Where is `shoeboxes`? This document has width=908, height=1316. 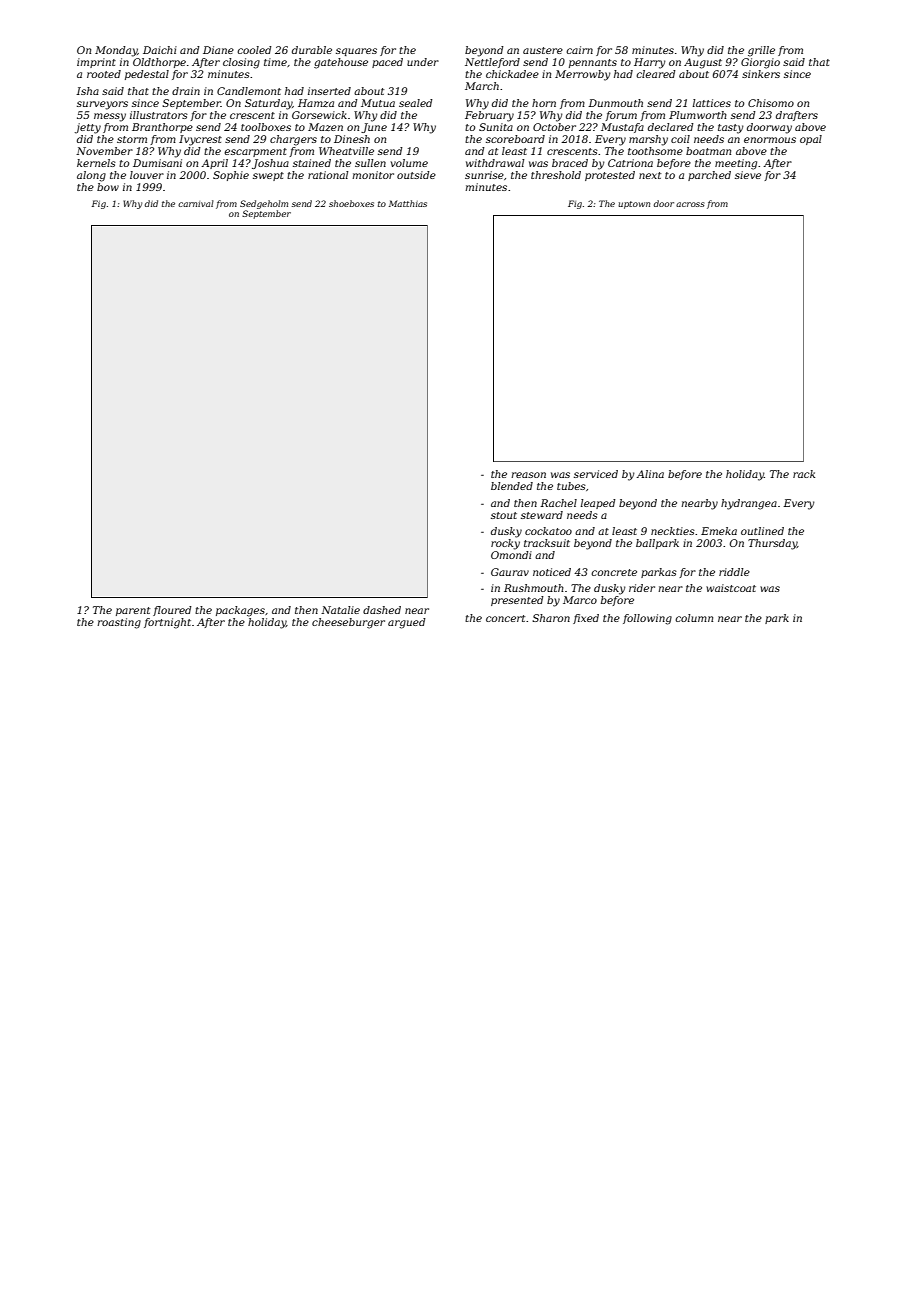
shoeboxes is located at coordinates (351, 203).
